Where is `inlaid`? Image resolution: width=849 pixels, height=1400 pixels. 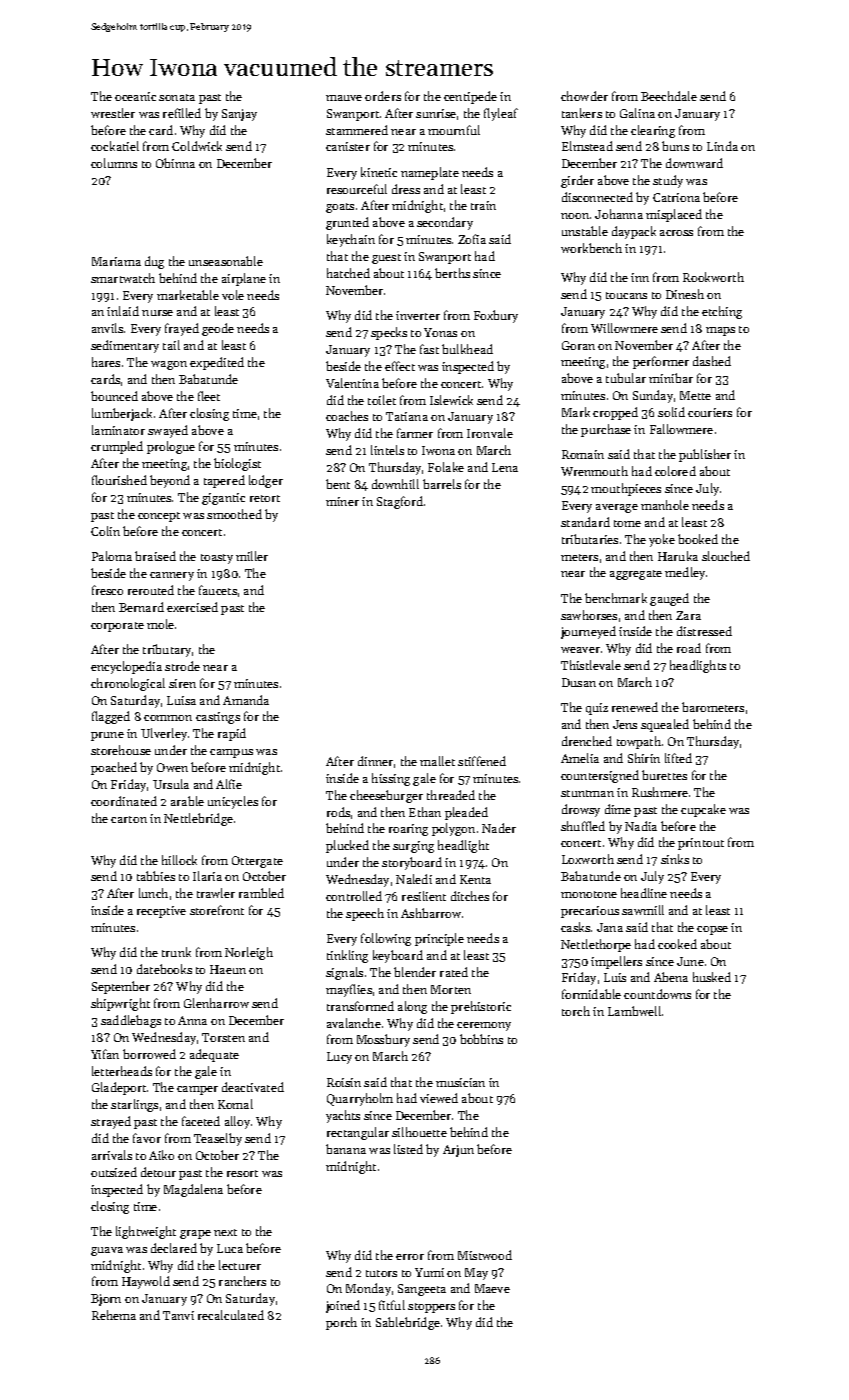 inlaid is located at coordinates (123, 311).
